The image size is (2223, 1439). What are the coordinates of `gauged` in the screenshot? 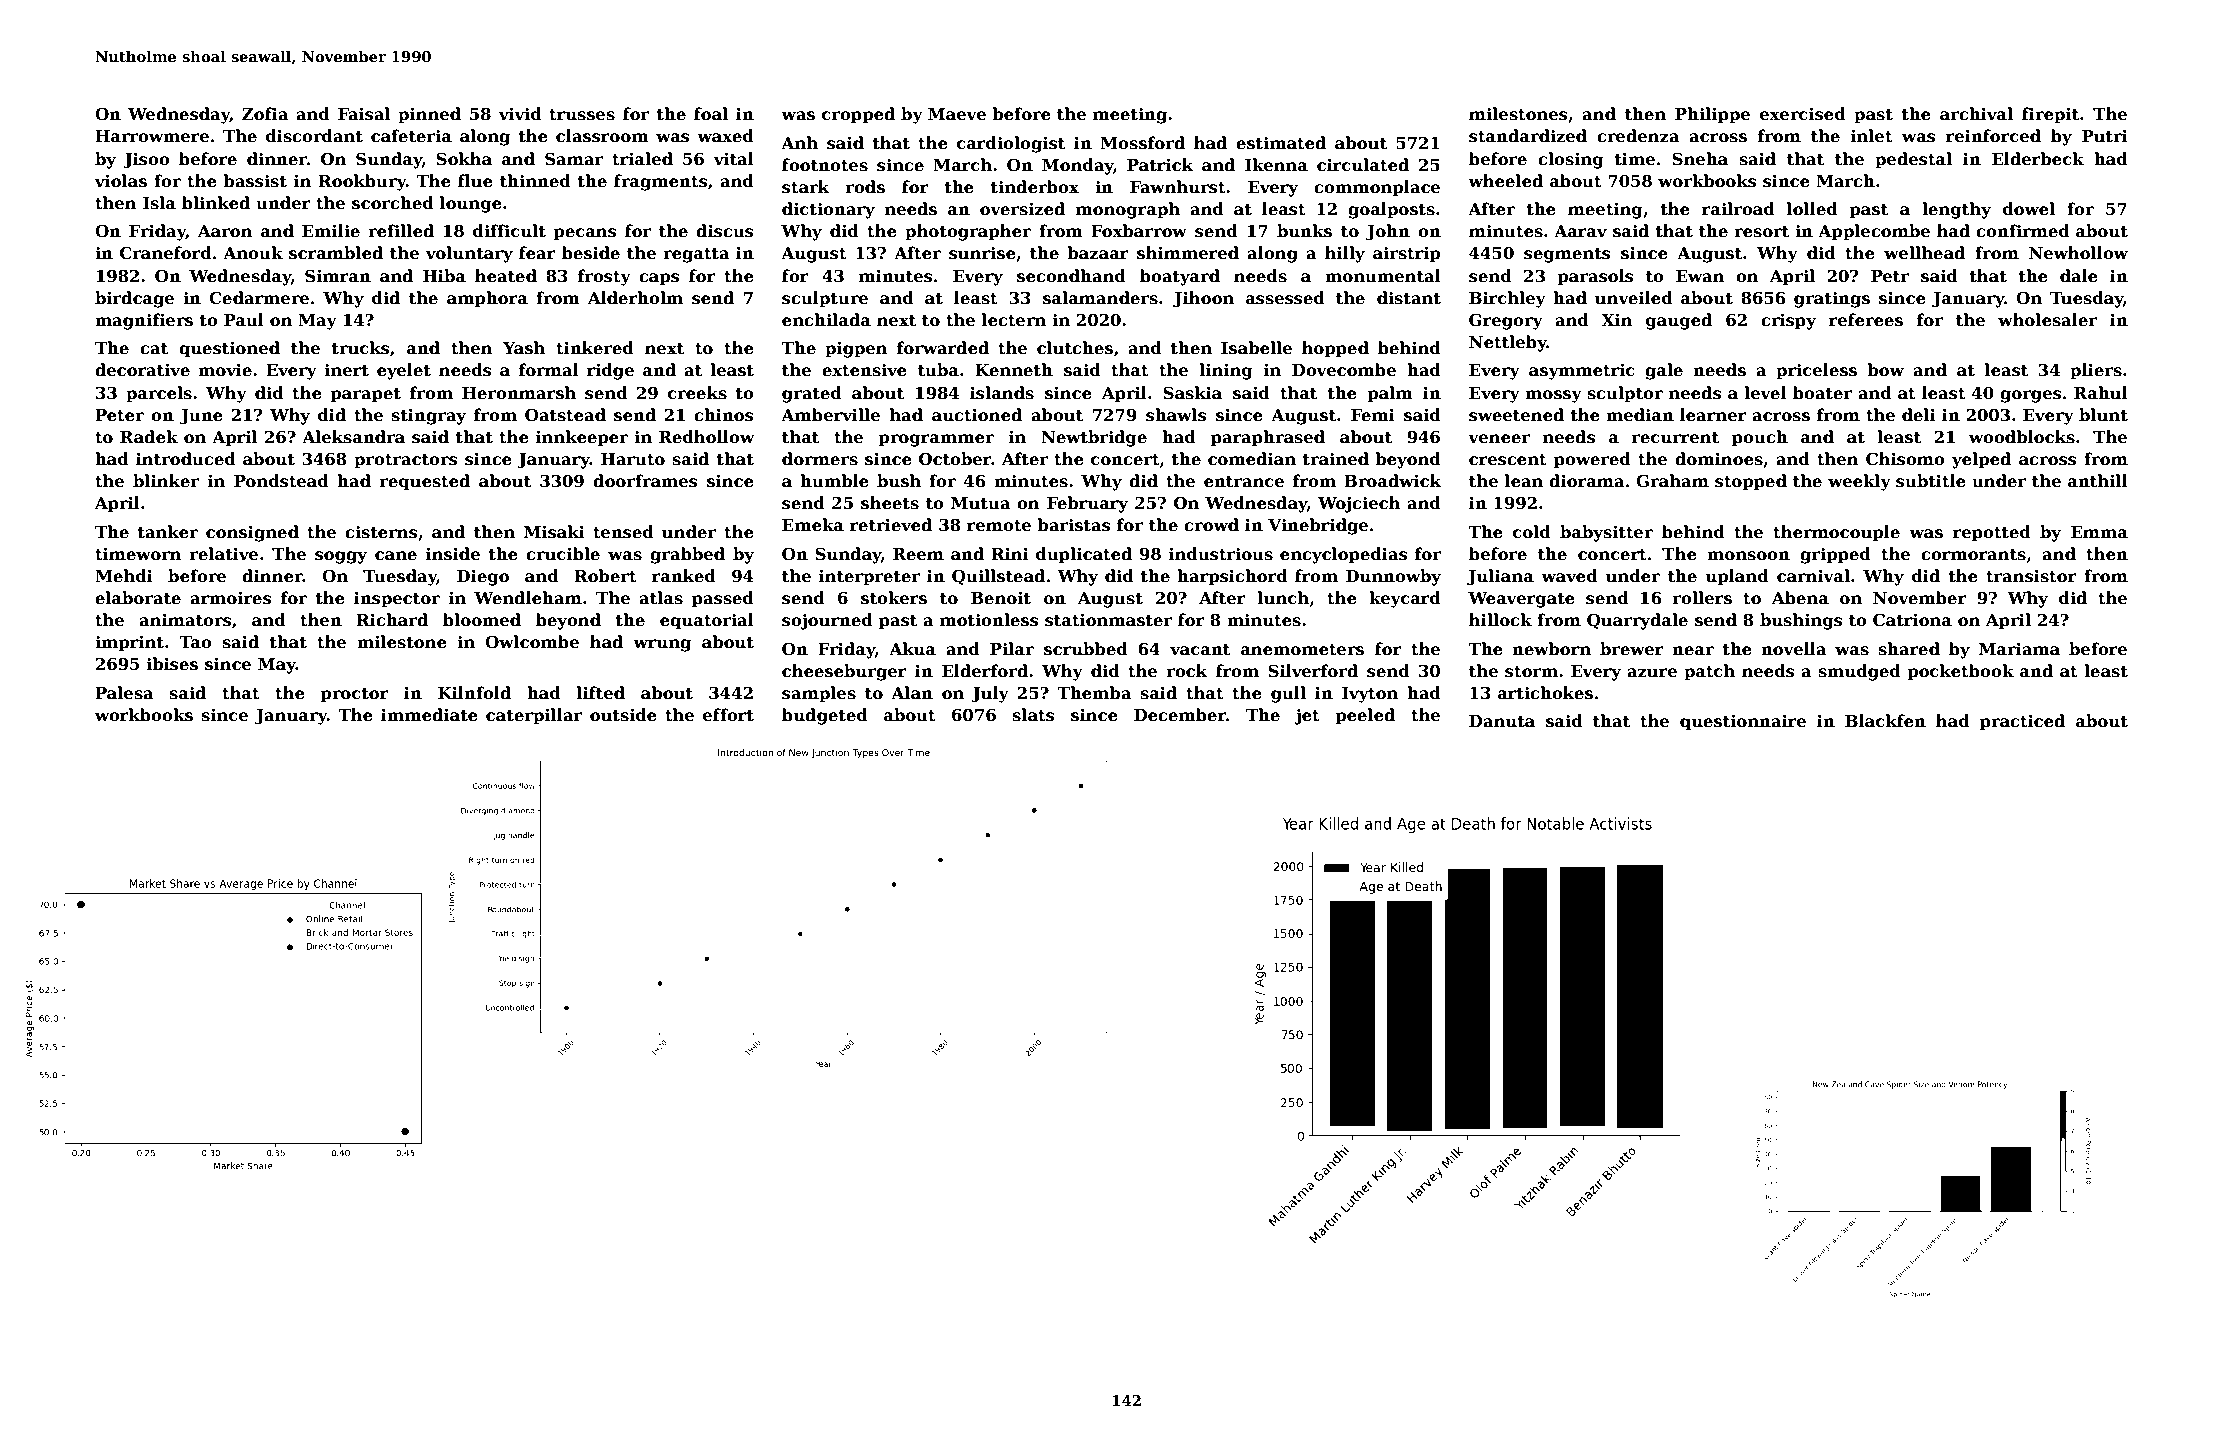 It's located at (1679, 321).
